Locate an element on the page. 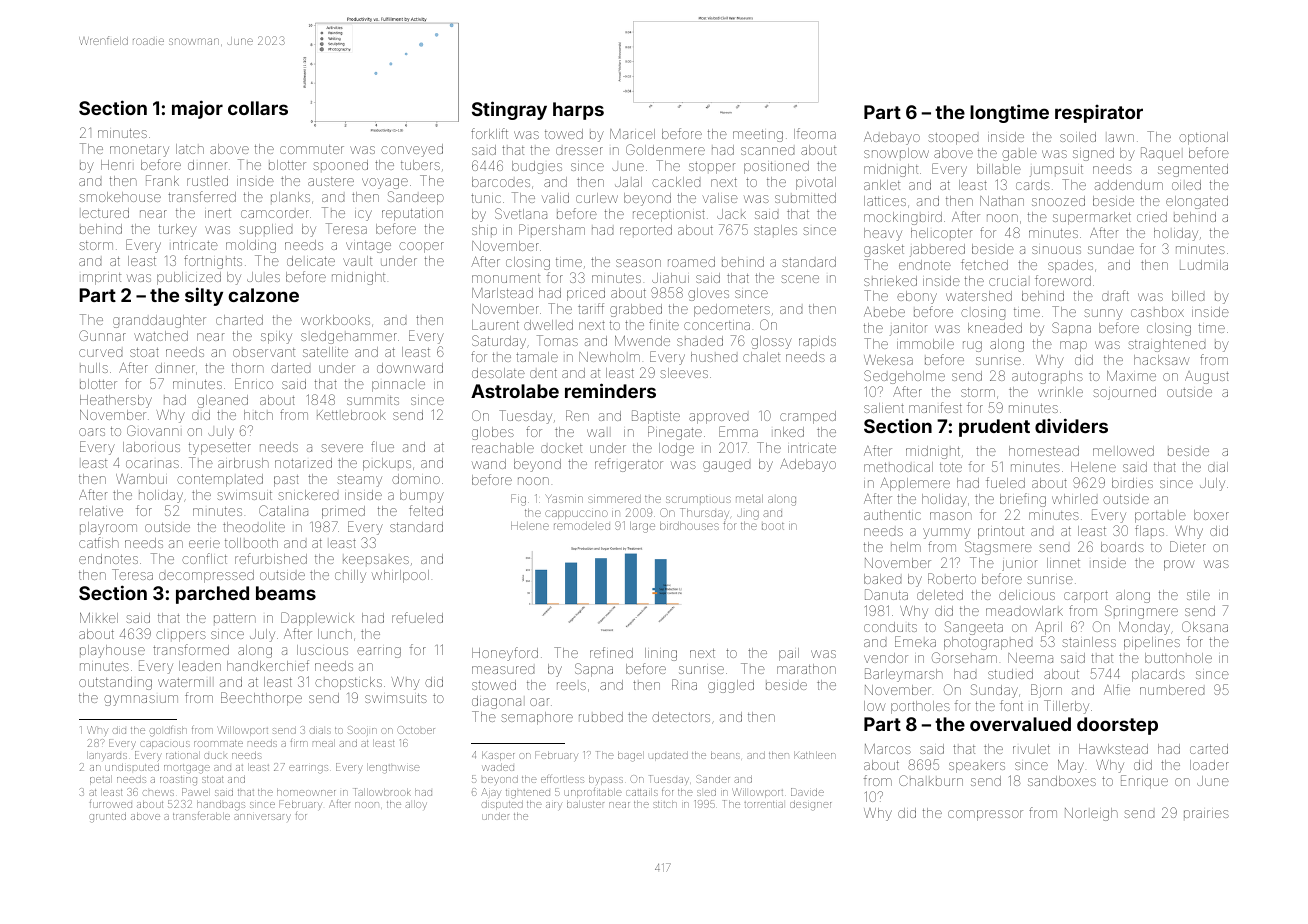  reminders is located at coordinates (610, 390).
